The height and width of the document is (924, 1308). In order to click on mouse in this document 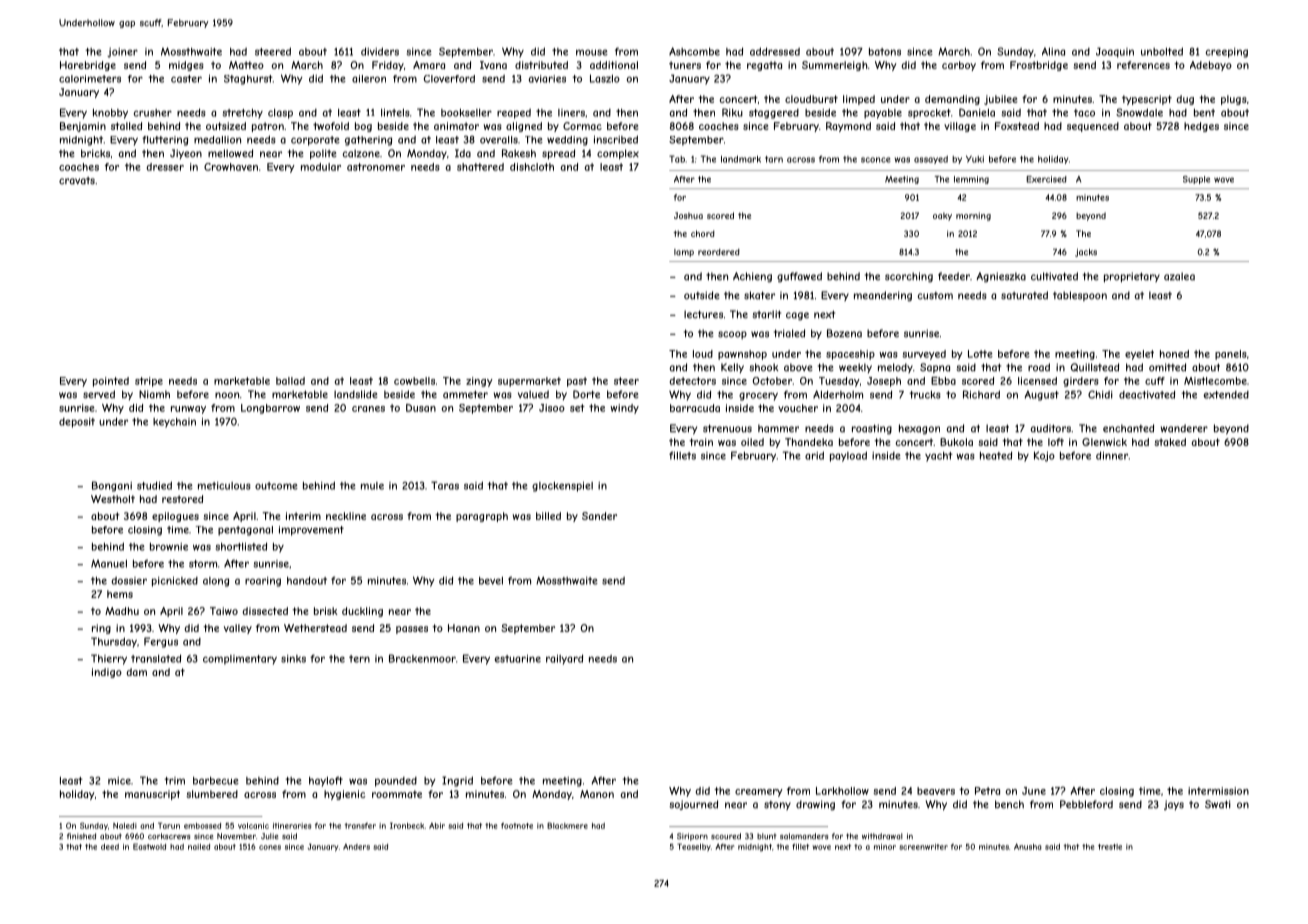, I will do `click(592, 52)`.
